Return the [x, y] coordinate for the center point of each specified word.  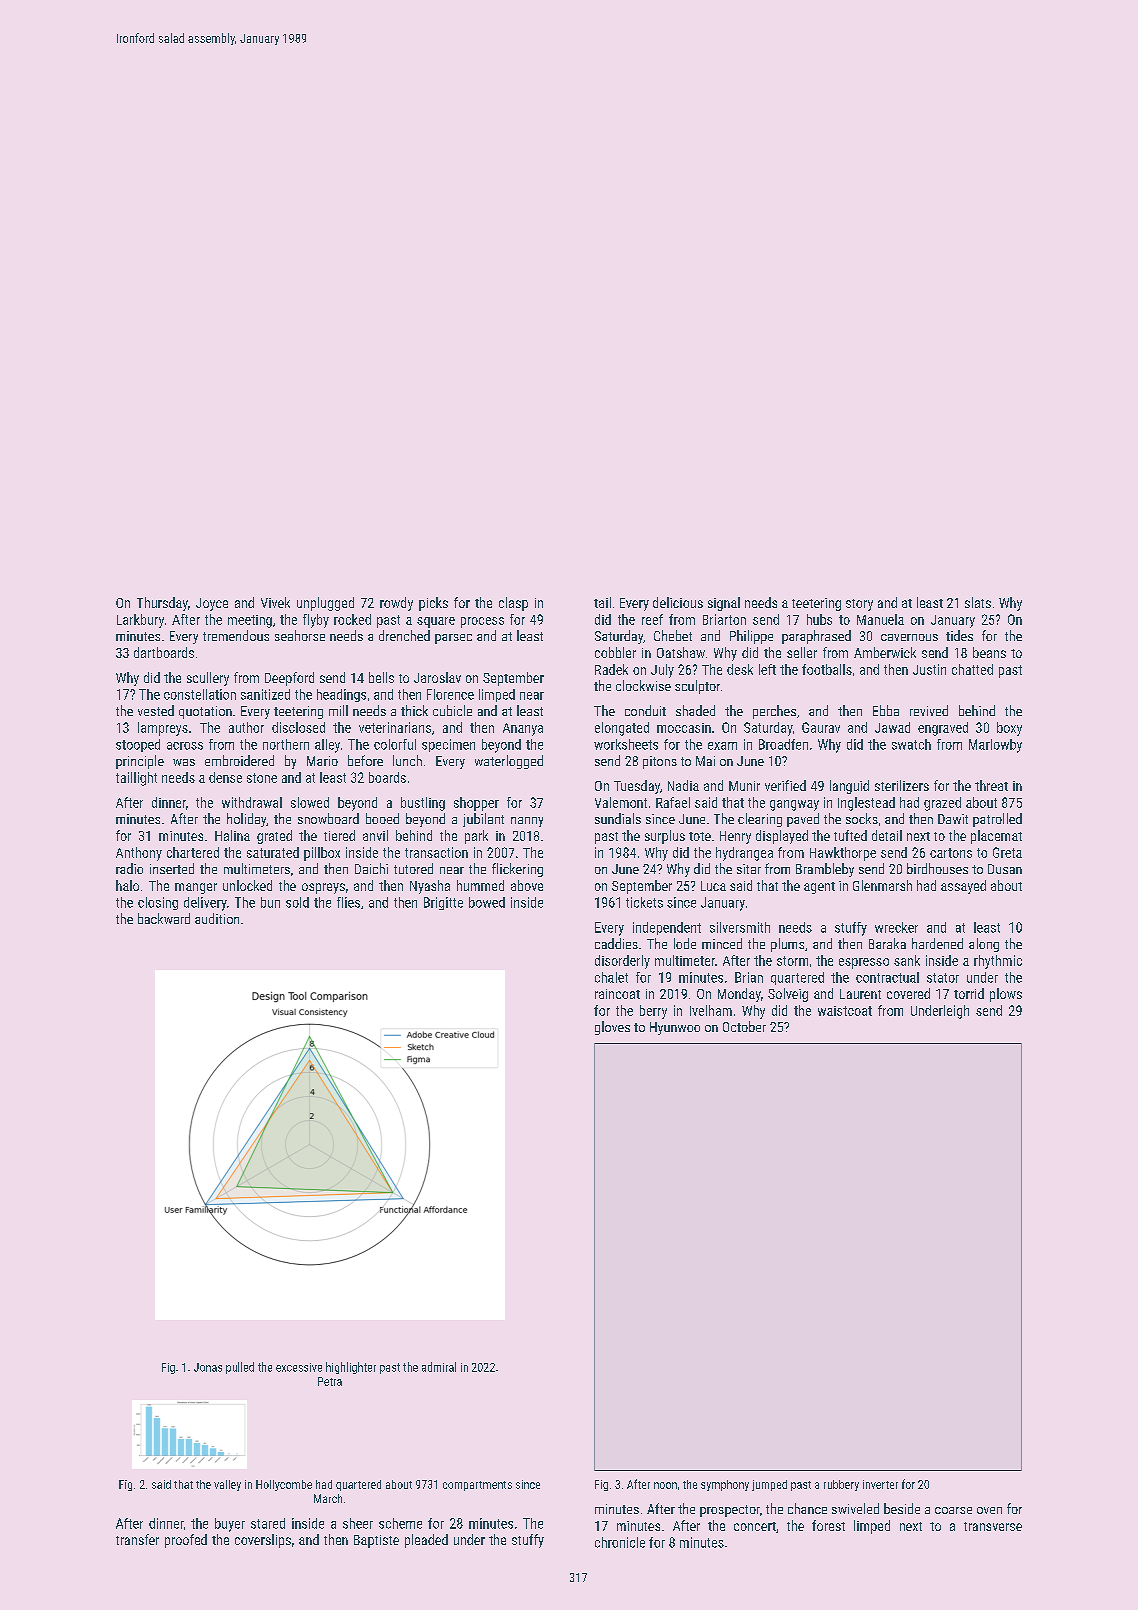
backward [164, 918]
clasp [513, 604]
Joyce [212, 604]
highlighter [351, 1368]
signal [724, 604]
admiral [439, 1367]
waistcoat [845, 1011]
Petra [330, 1381]
